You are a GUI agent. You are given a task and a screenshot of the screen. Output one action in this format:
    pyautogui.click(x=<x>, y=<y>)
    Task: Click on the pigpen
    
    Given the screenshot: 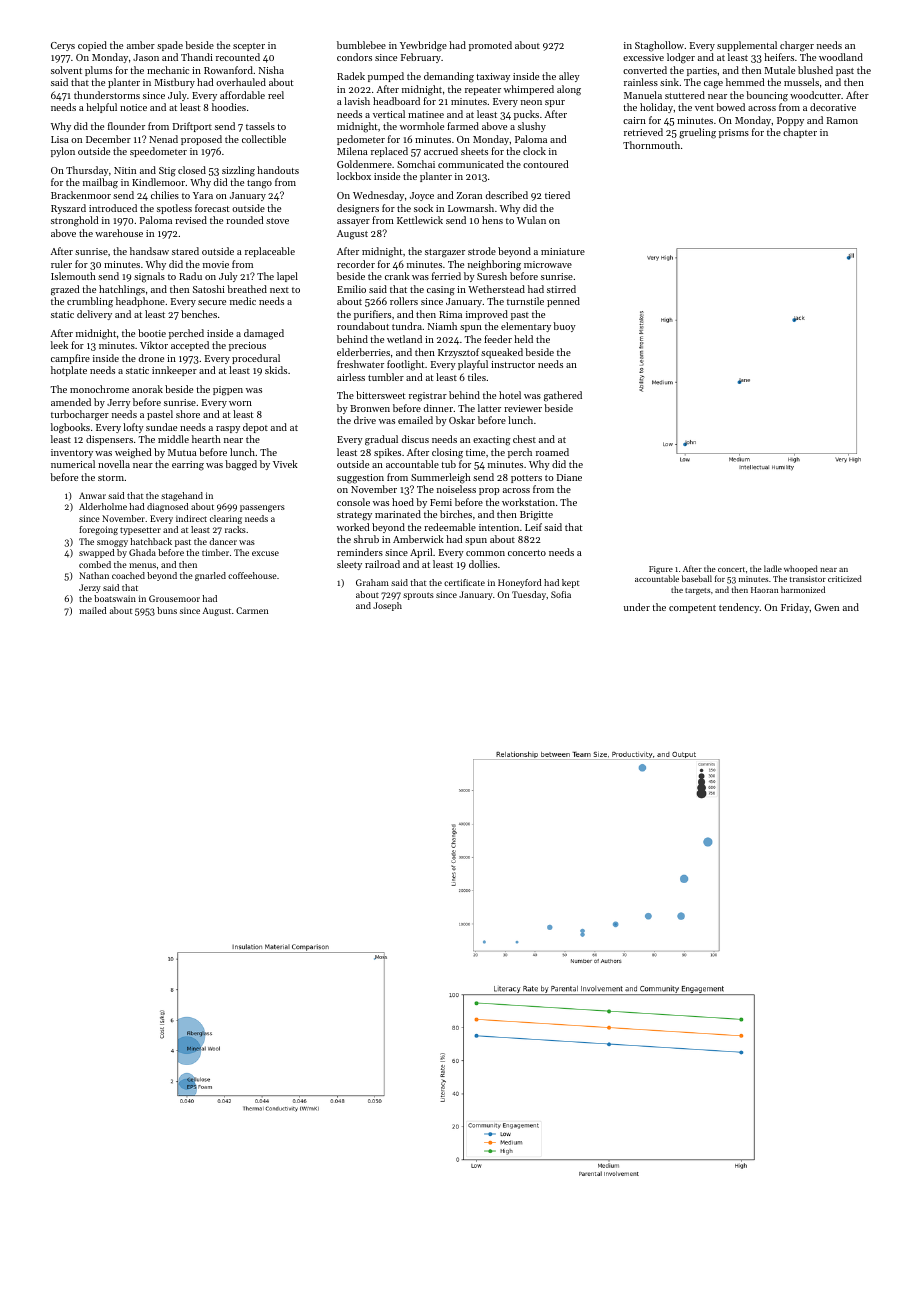 What is the action you would take?
    pyautogui.click(x=228, y=391)
